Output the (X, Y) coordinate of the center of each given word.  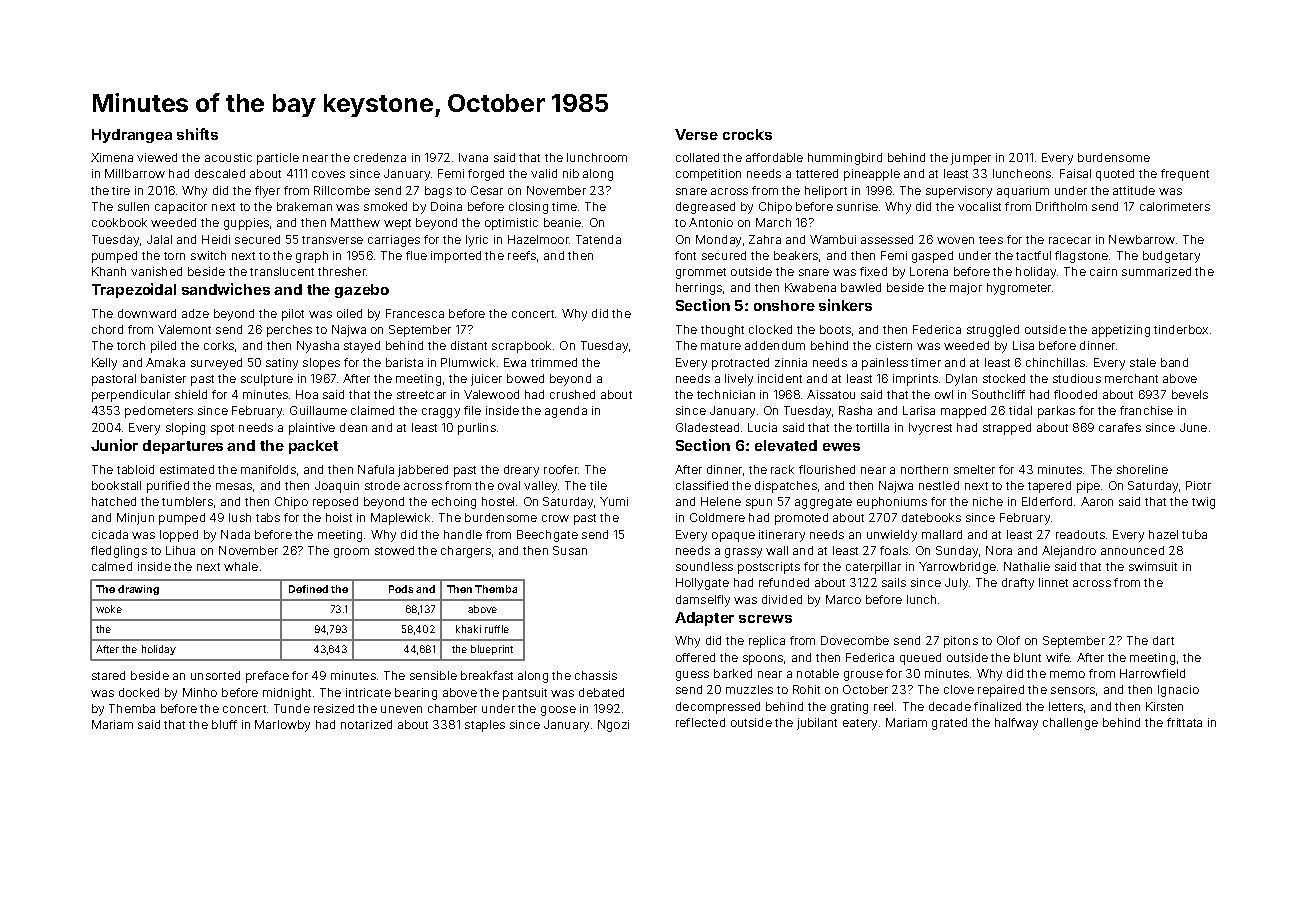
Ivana (473, 157)
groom (351, 553)
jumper (971, 159)
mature (721, 346)
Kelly (104, 364)
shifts (197, 134)
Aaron (1097, 501)
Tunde (292, 708)
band (1174, 362)
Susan (570, 550)
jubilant (817, 724)
